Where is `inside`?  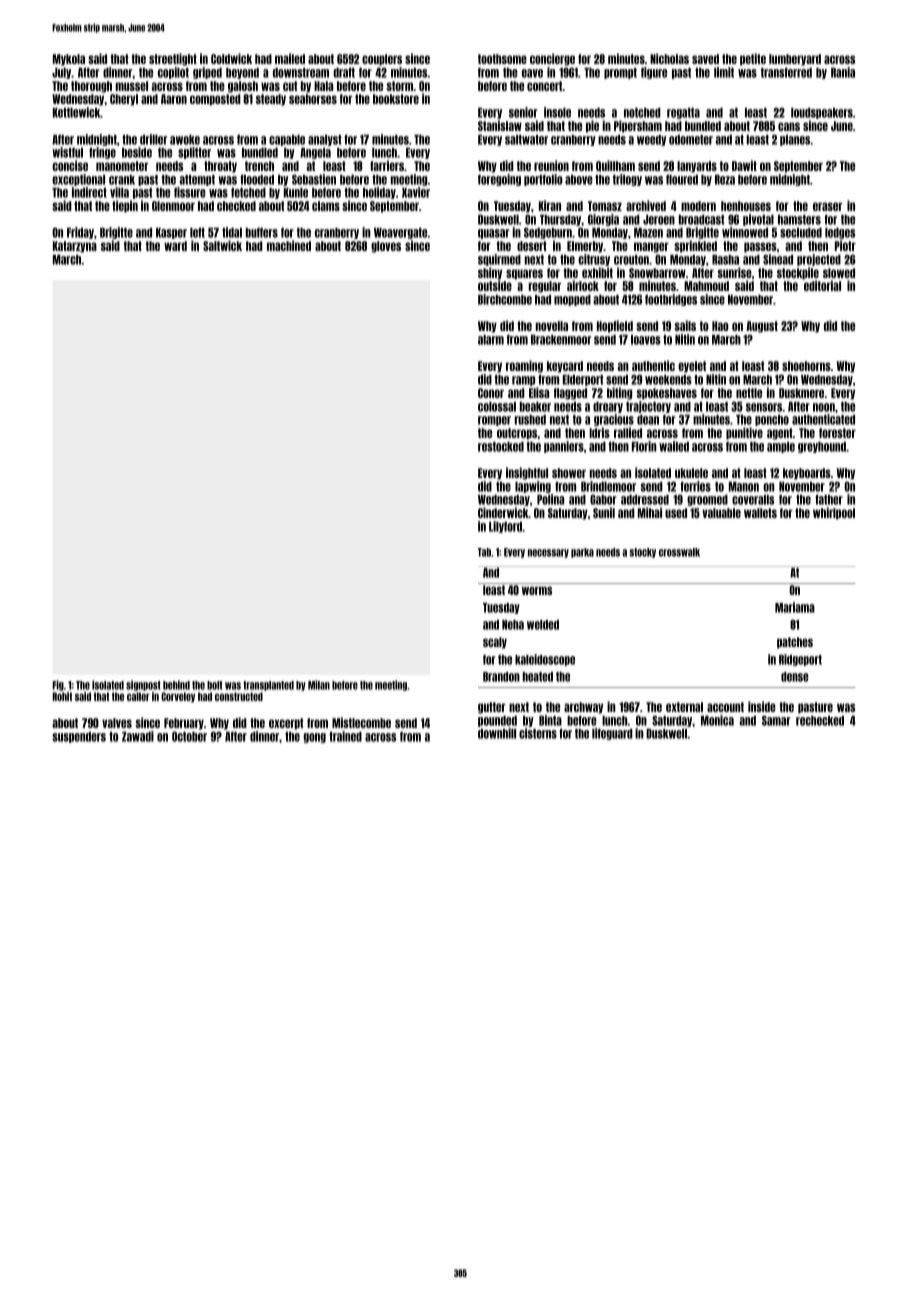
inside is located at coordinates (762, 706).
